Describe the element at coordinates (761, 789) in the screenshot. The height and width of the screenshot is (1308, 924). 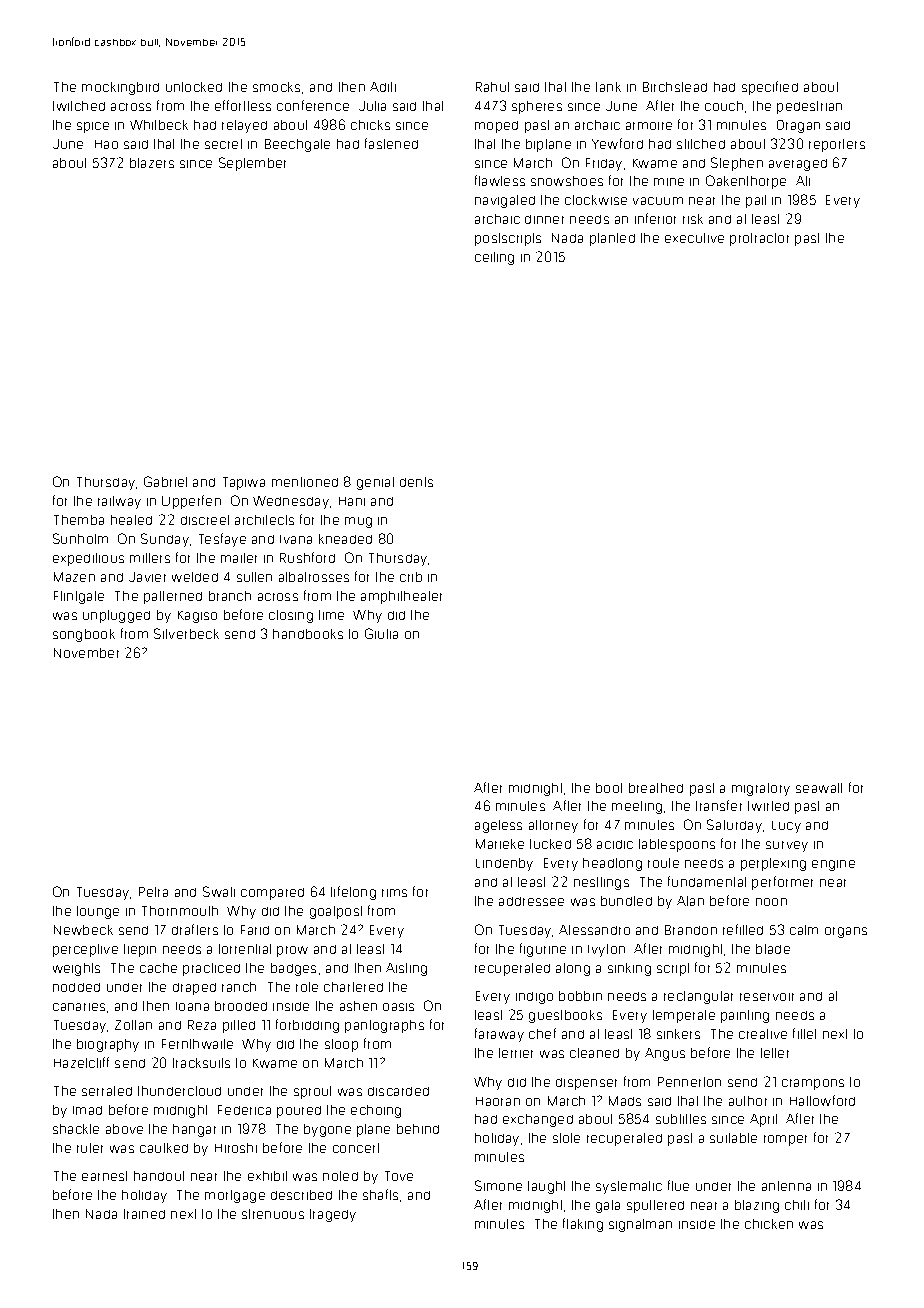
I see `migratory` at that location.
